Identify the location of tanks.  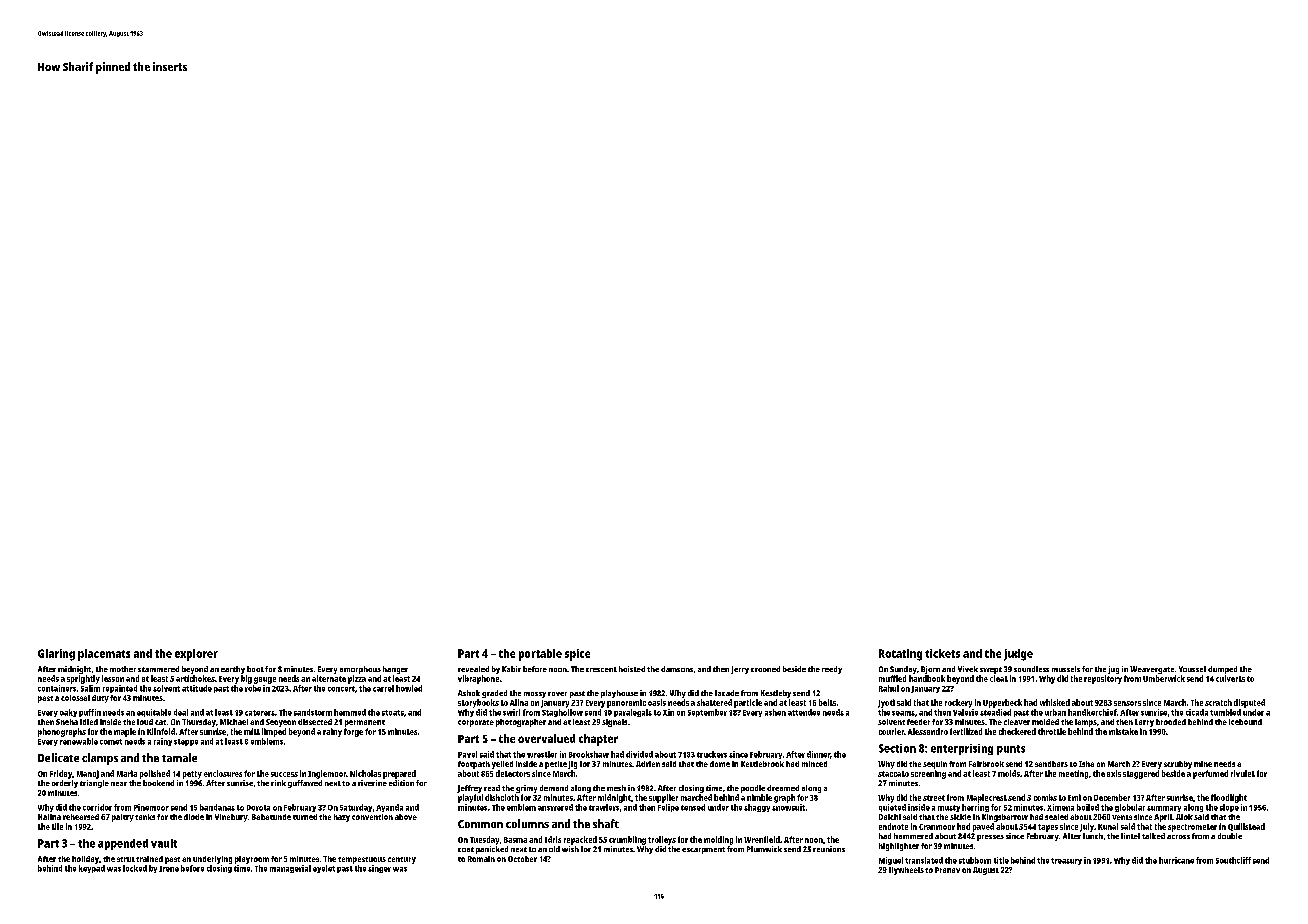
(145, 817).
